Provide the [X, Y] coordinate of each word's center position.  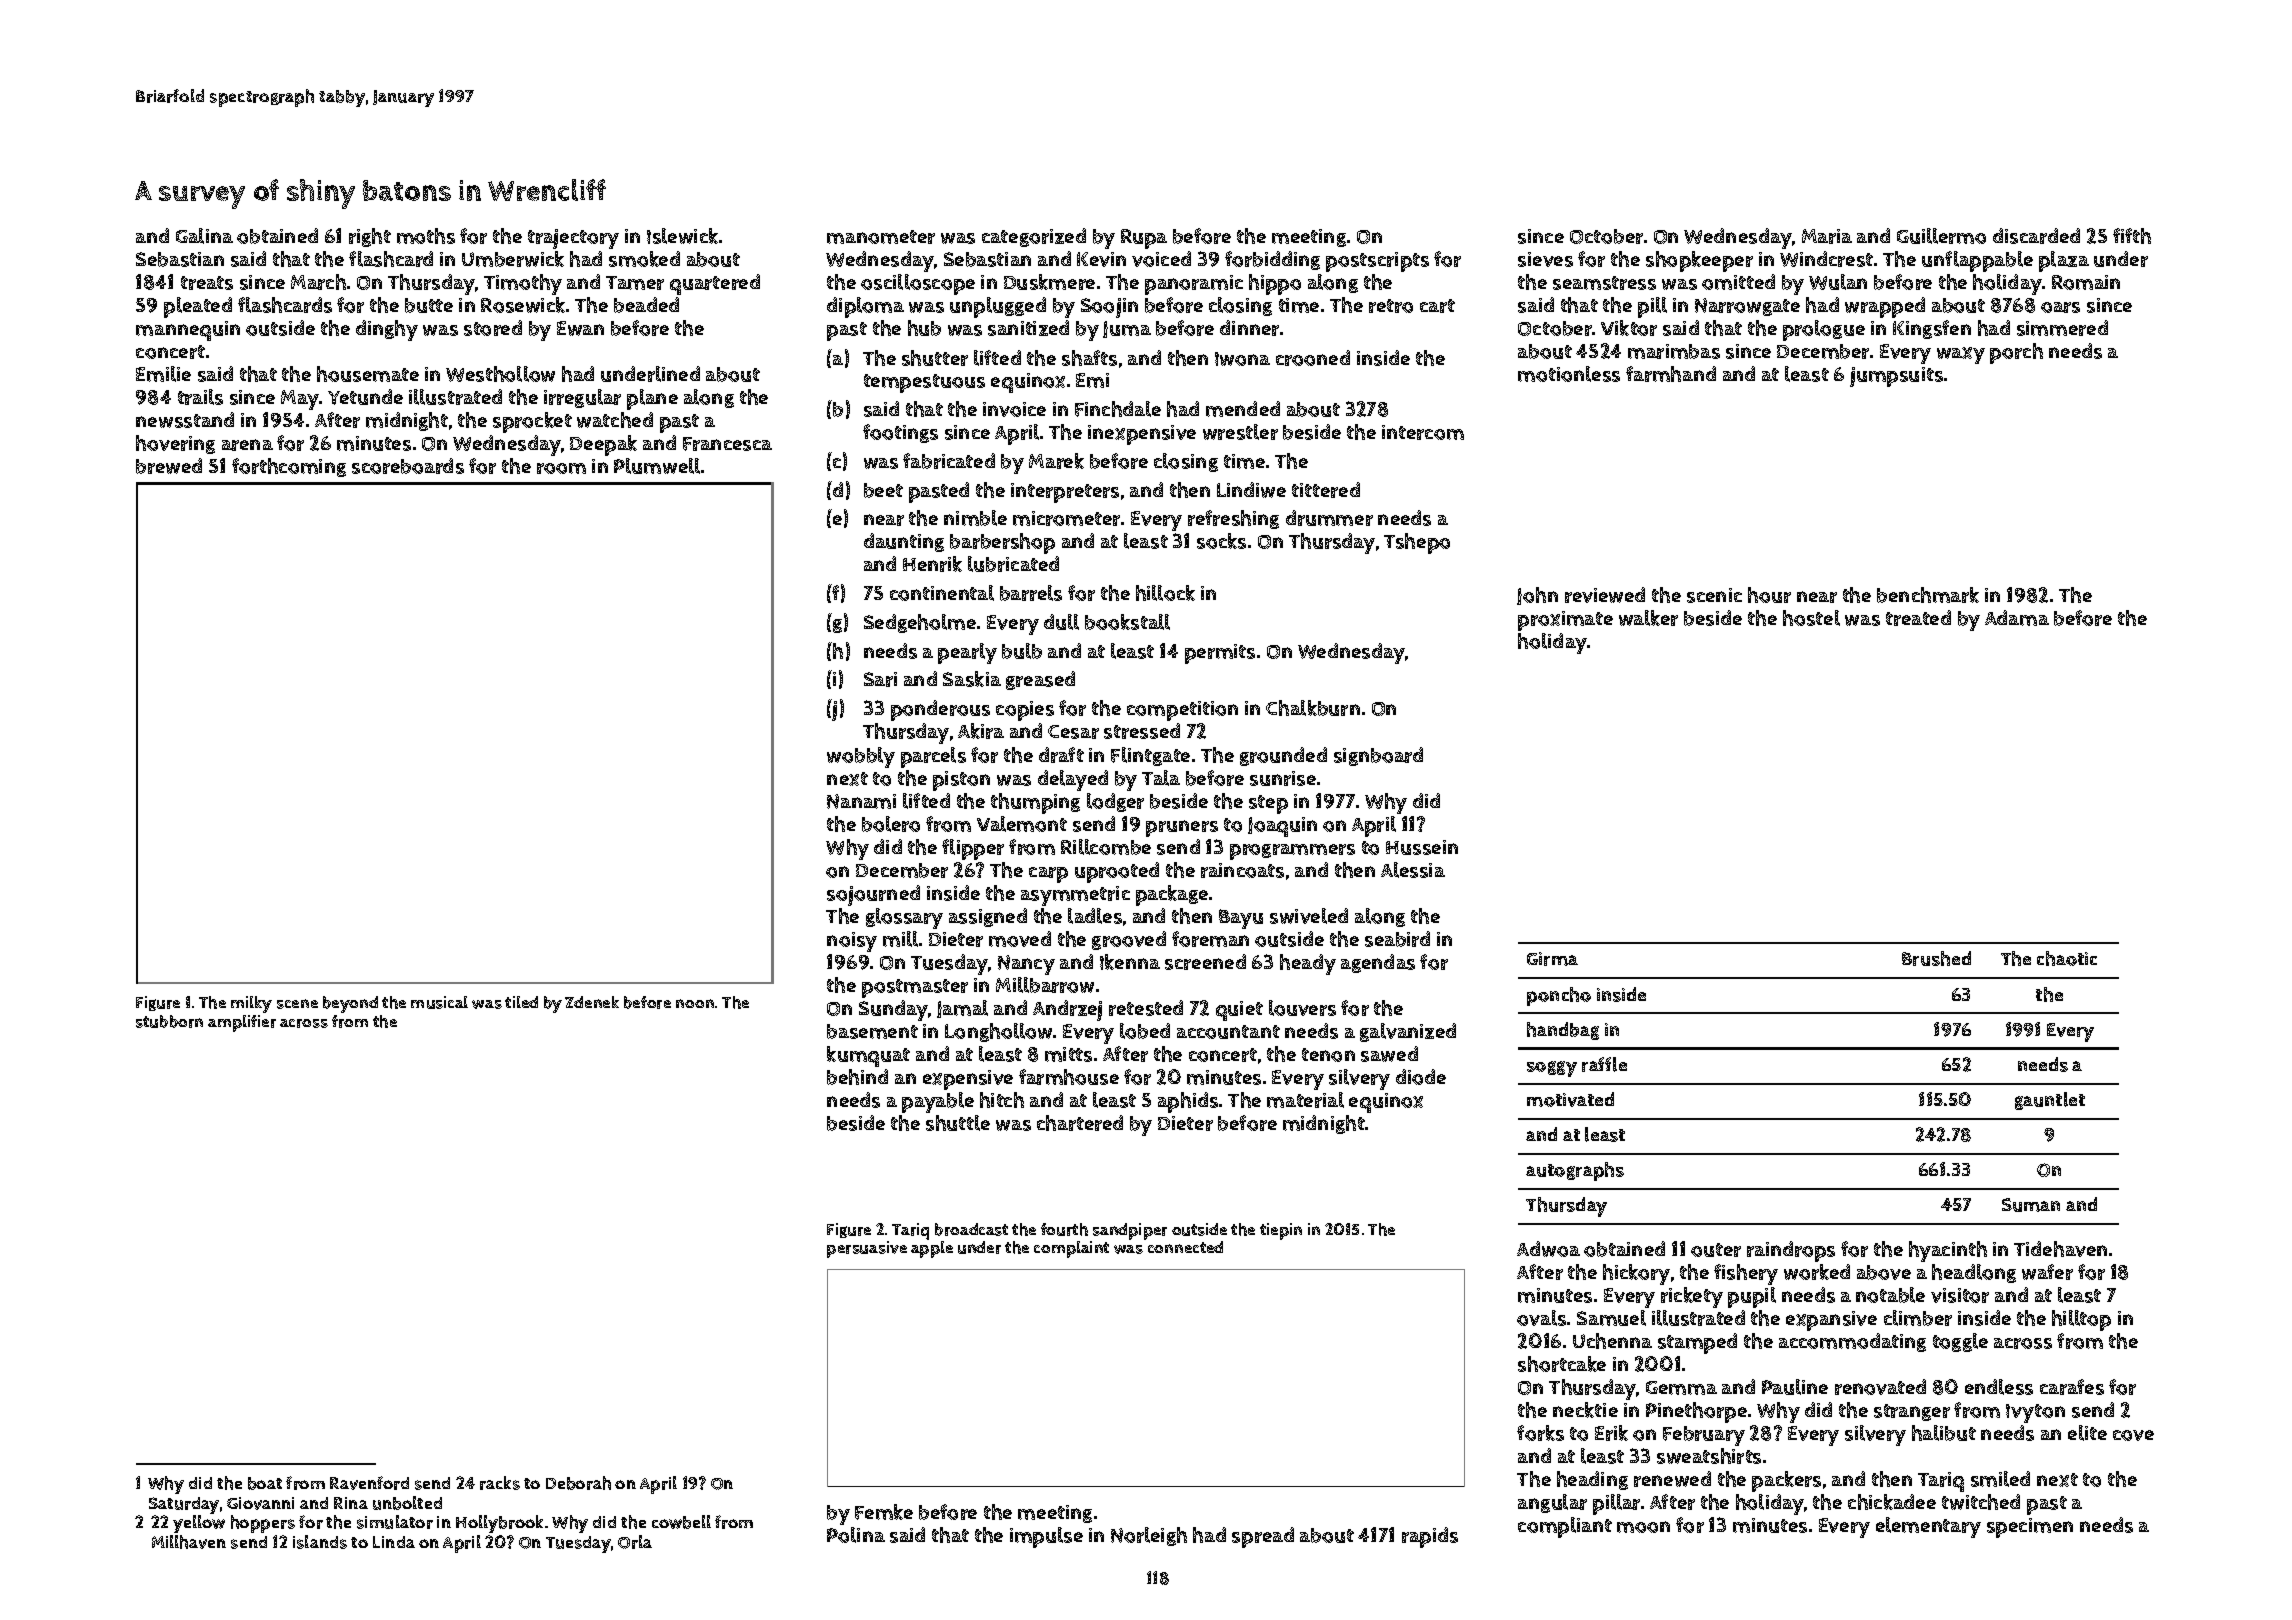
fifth [2132, 236]
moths [426, 236]
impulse [1046, 1537]
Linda [394, 1542]
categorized [1034, 237]
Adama [2017, 618]
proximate [1565, 621]
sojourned [873, 895]
